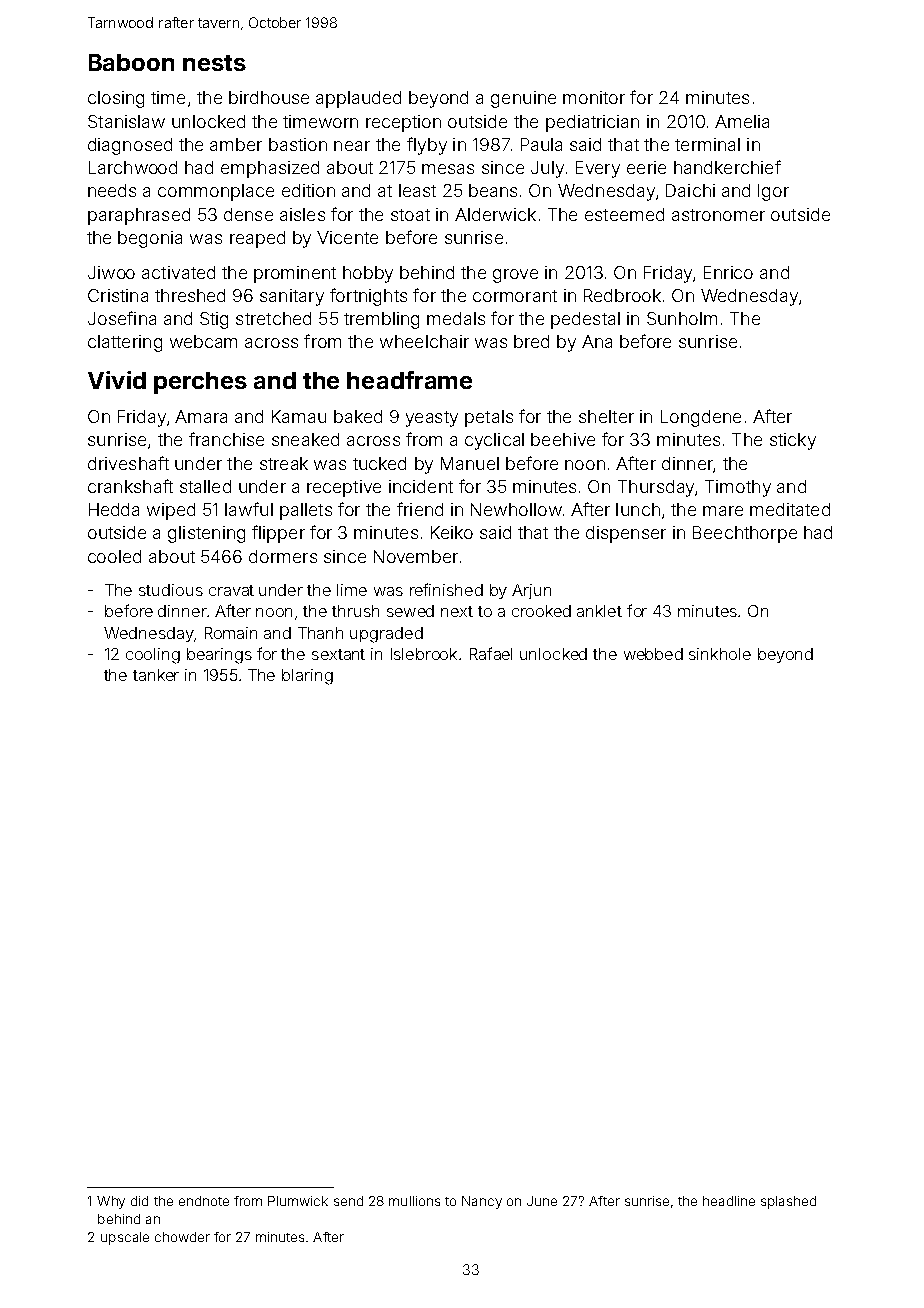 This screenshot has height=1308, width=924. I want to click on Nancy, so click(482, 1202).
